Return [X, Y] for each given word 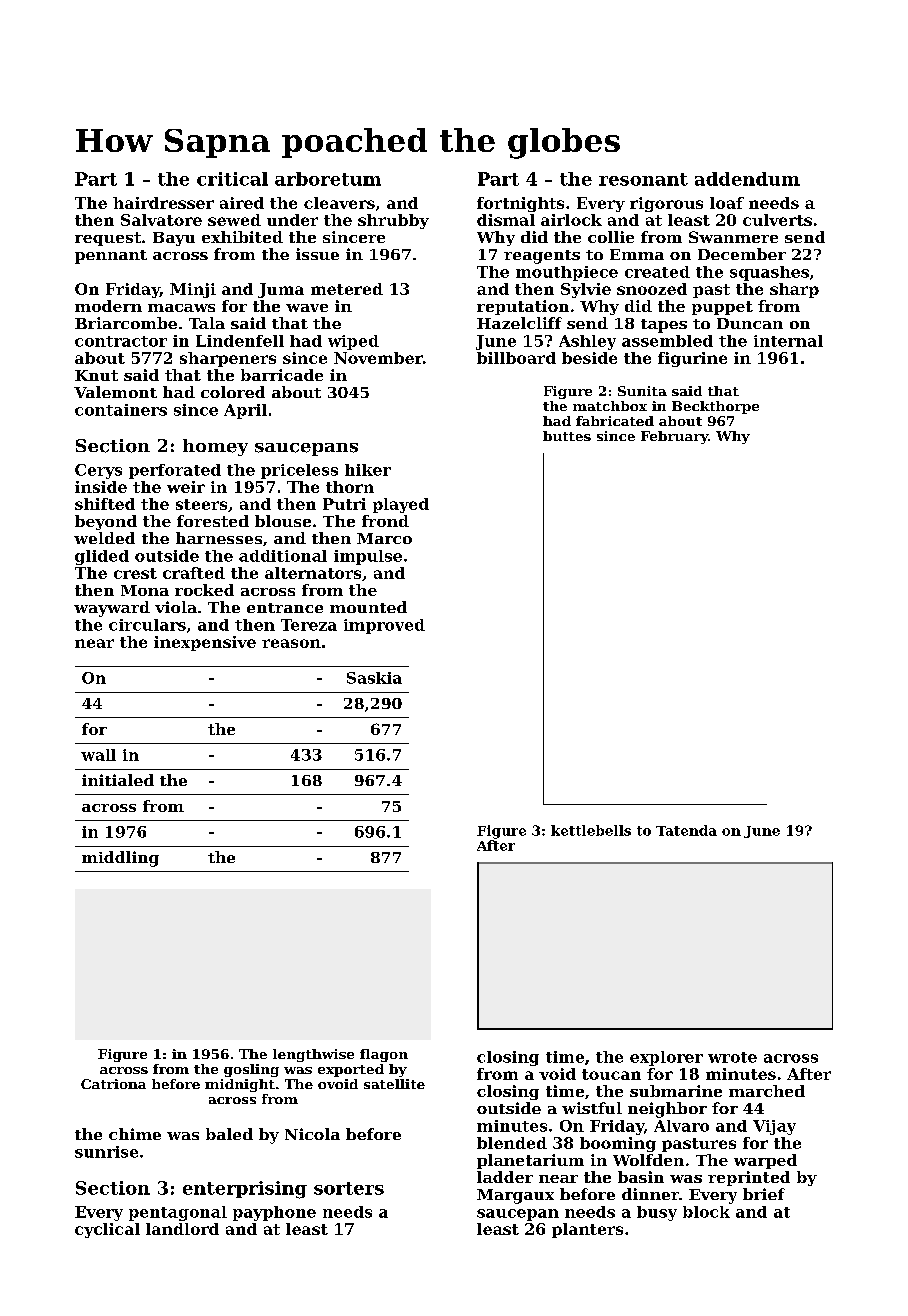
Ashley [587, 342]
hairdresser [163, 203]
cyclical [107, 1230]
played [401, 505]
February [674, 437]
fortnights [520, 204]
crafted [194, 573]
